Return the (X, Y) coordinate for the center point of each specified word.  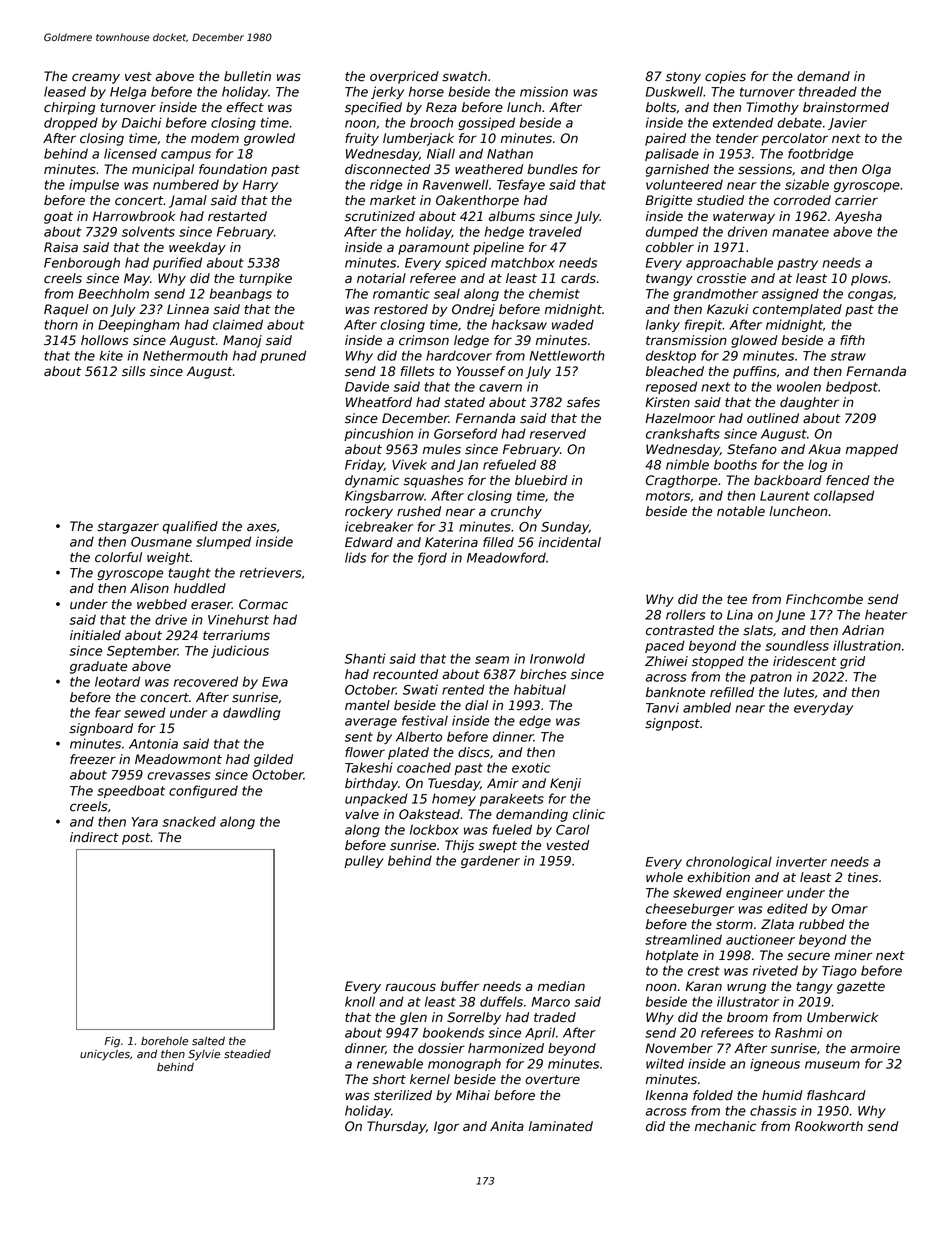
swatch (464, 76)
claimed (238, 324)
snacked (189, 821)
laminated (561, 1126)
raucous (410, 987)
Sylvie (204, 1055)
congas (870, 296)
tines (863, 877)
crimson (424, 340)
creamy (96, 78)
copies (725, 77)
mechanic (725, 1126)
